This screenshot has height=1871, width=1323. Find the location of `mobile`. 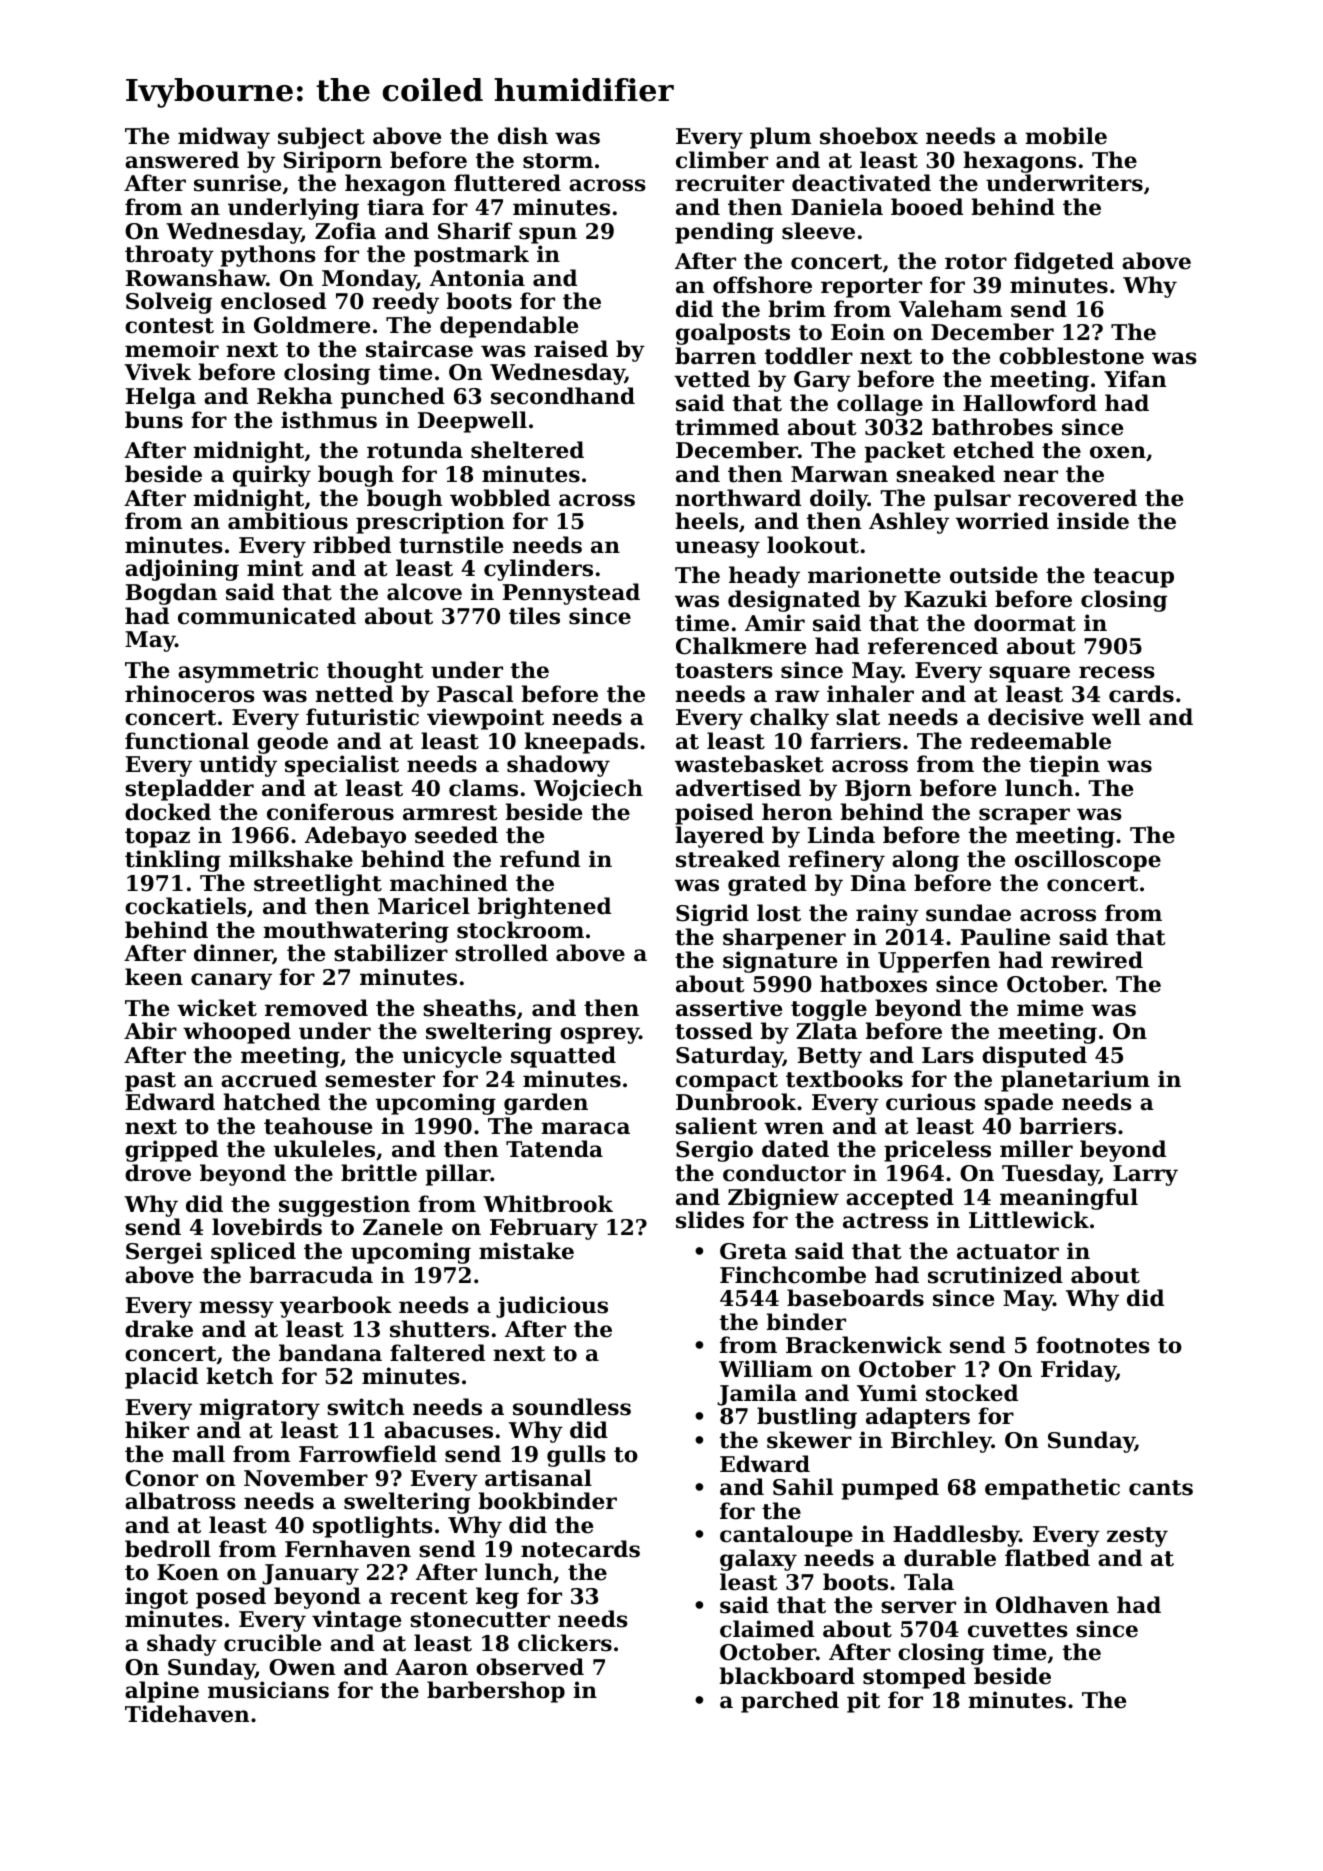

mobile is located at coordinates (1066, 136).
